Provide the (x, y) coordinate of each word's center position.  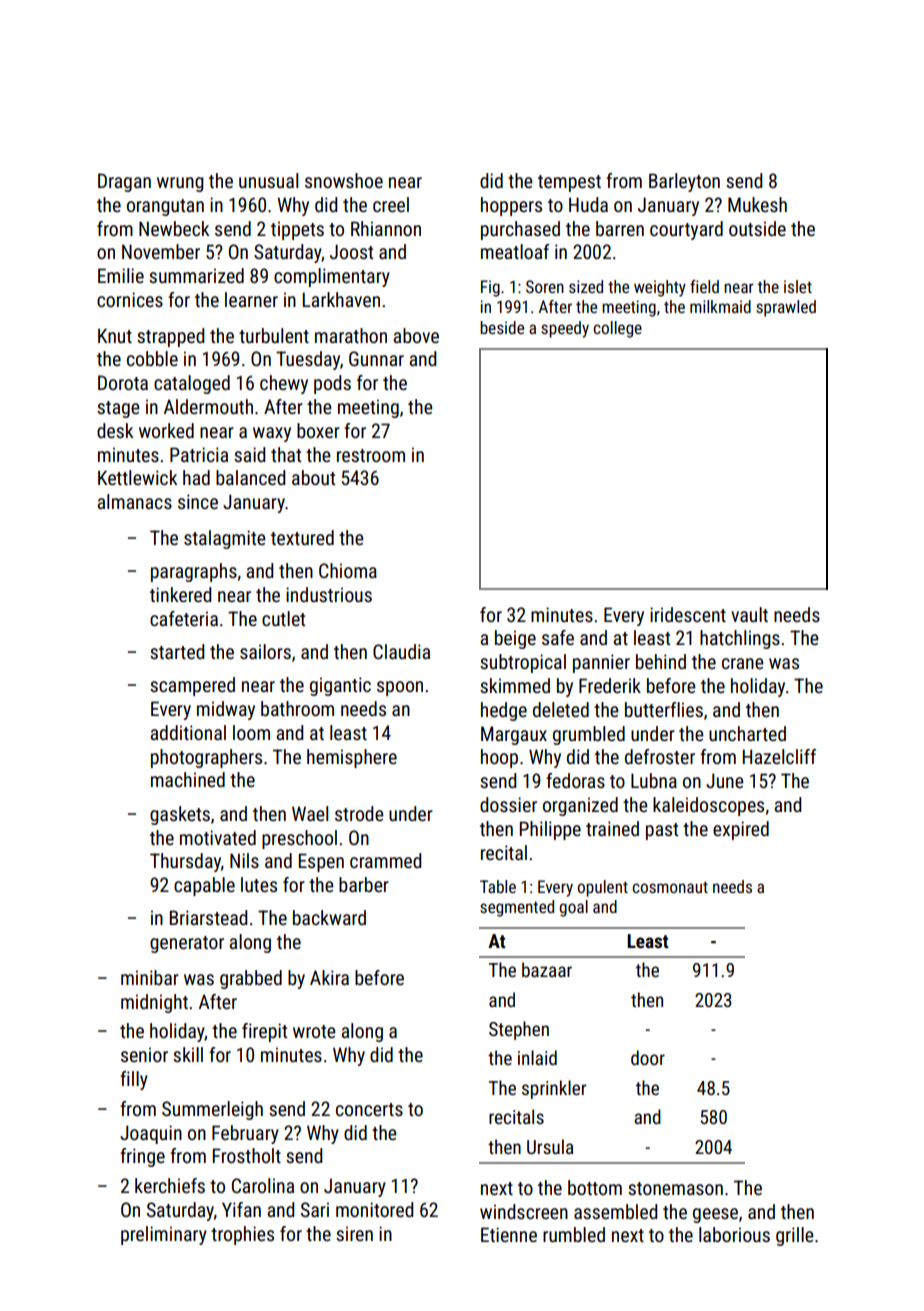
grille (795, 1236)
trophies (242, 1235)
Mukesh (757, 204)
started (177, 651)
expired (741, 830)
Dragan (124, 182)
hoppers (511, 206)
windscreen (524, 1211)
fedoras (575, 780)
